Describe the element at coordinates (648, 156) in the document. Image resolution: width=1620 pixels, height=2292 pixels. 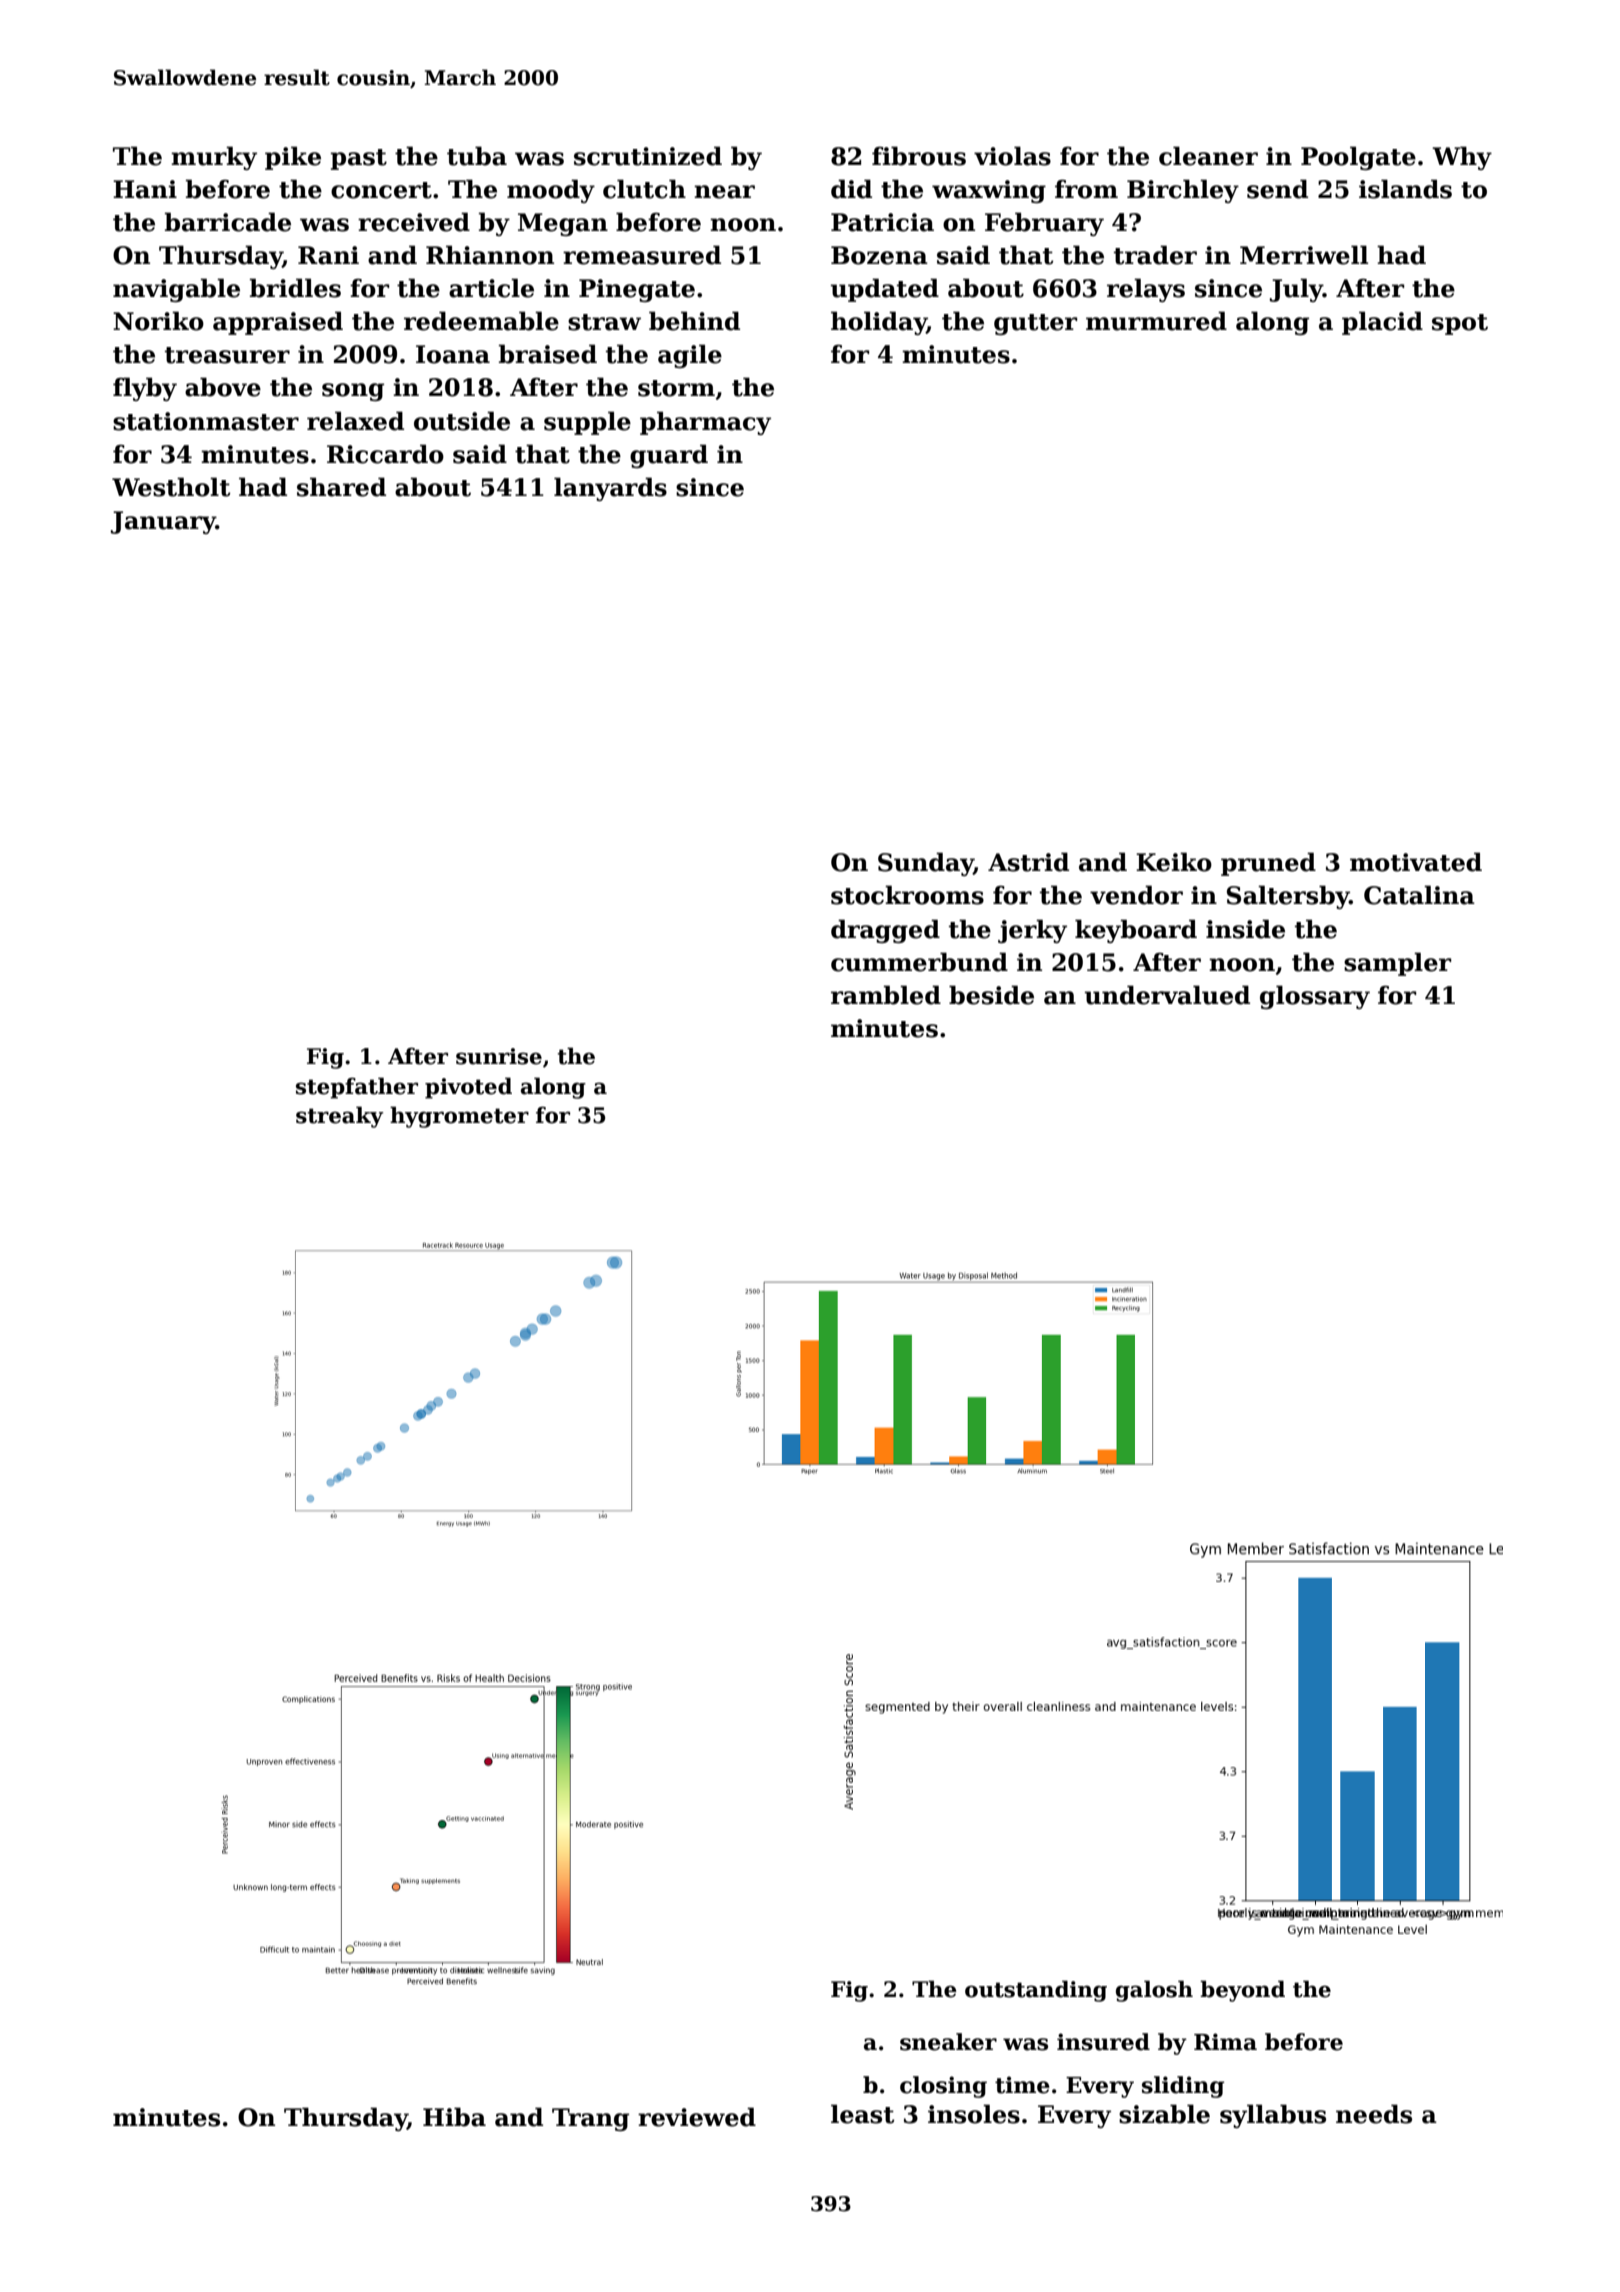
I see `scrutinized` at that location.
